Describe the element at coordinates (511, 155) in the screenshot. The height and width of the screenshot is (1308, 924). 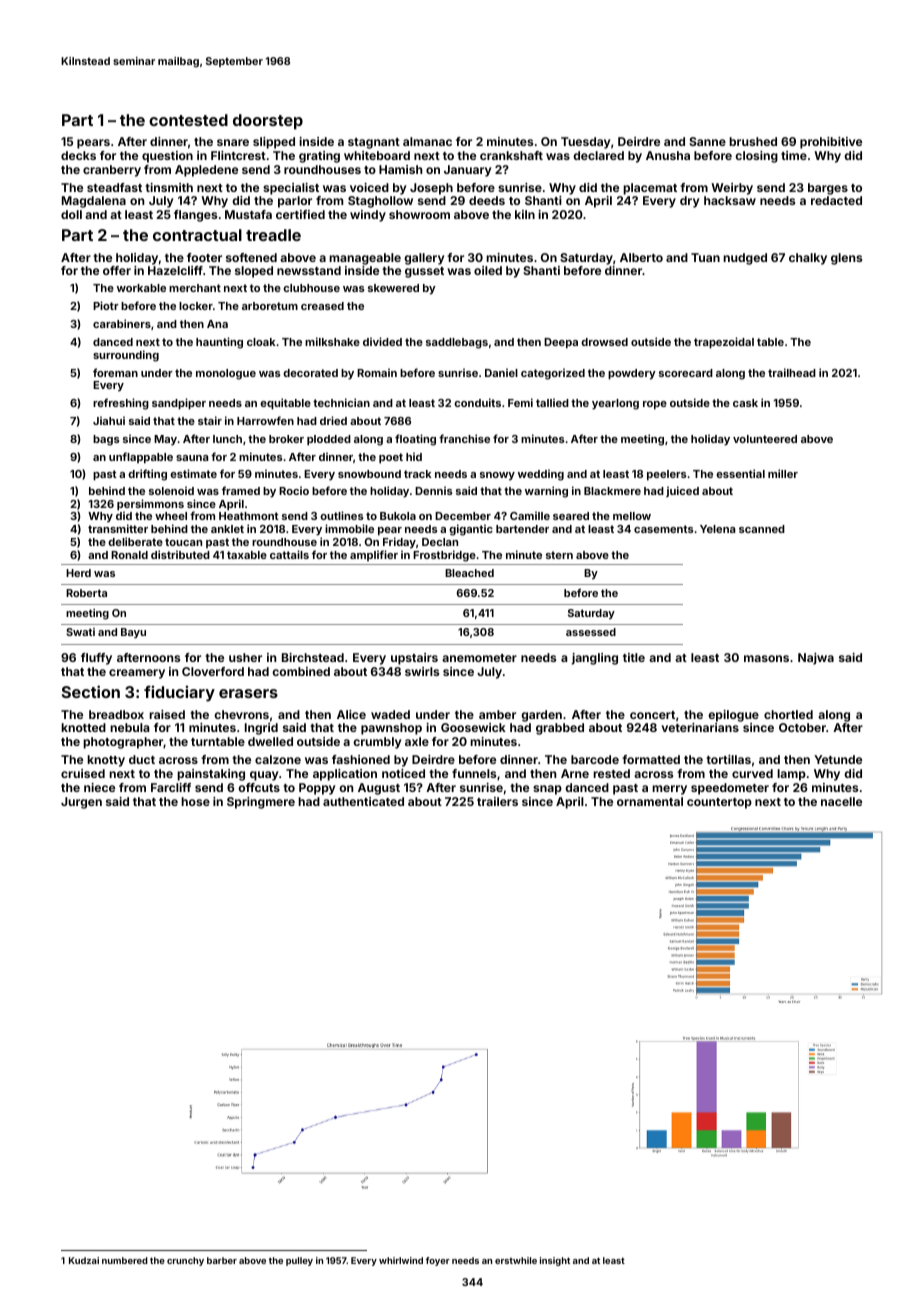
I see `crankshaft` at that location.
